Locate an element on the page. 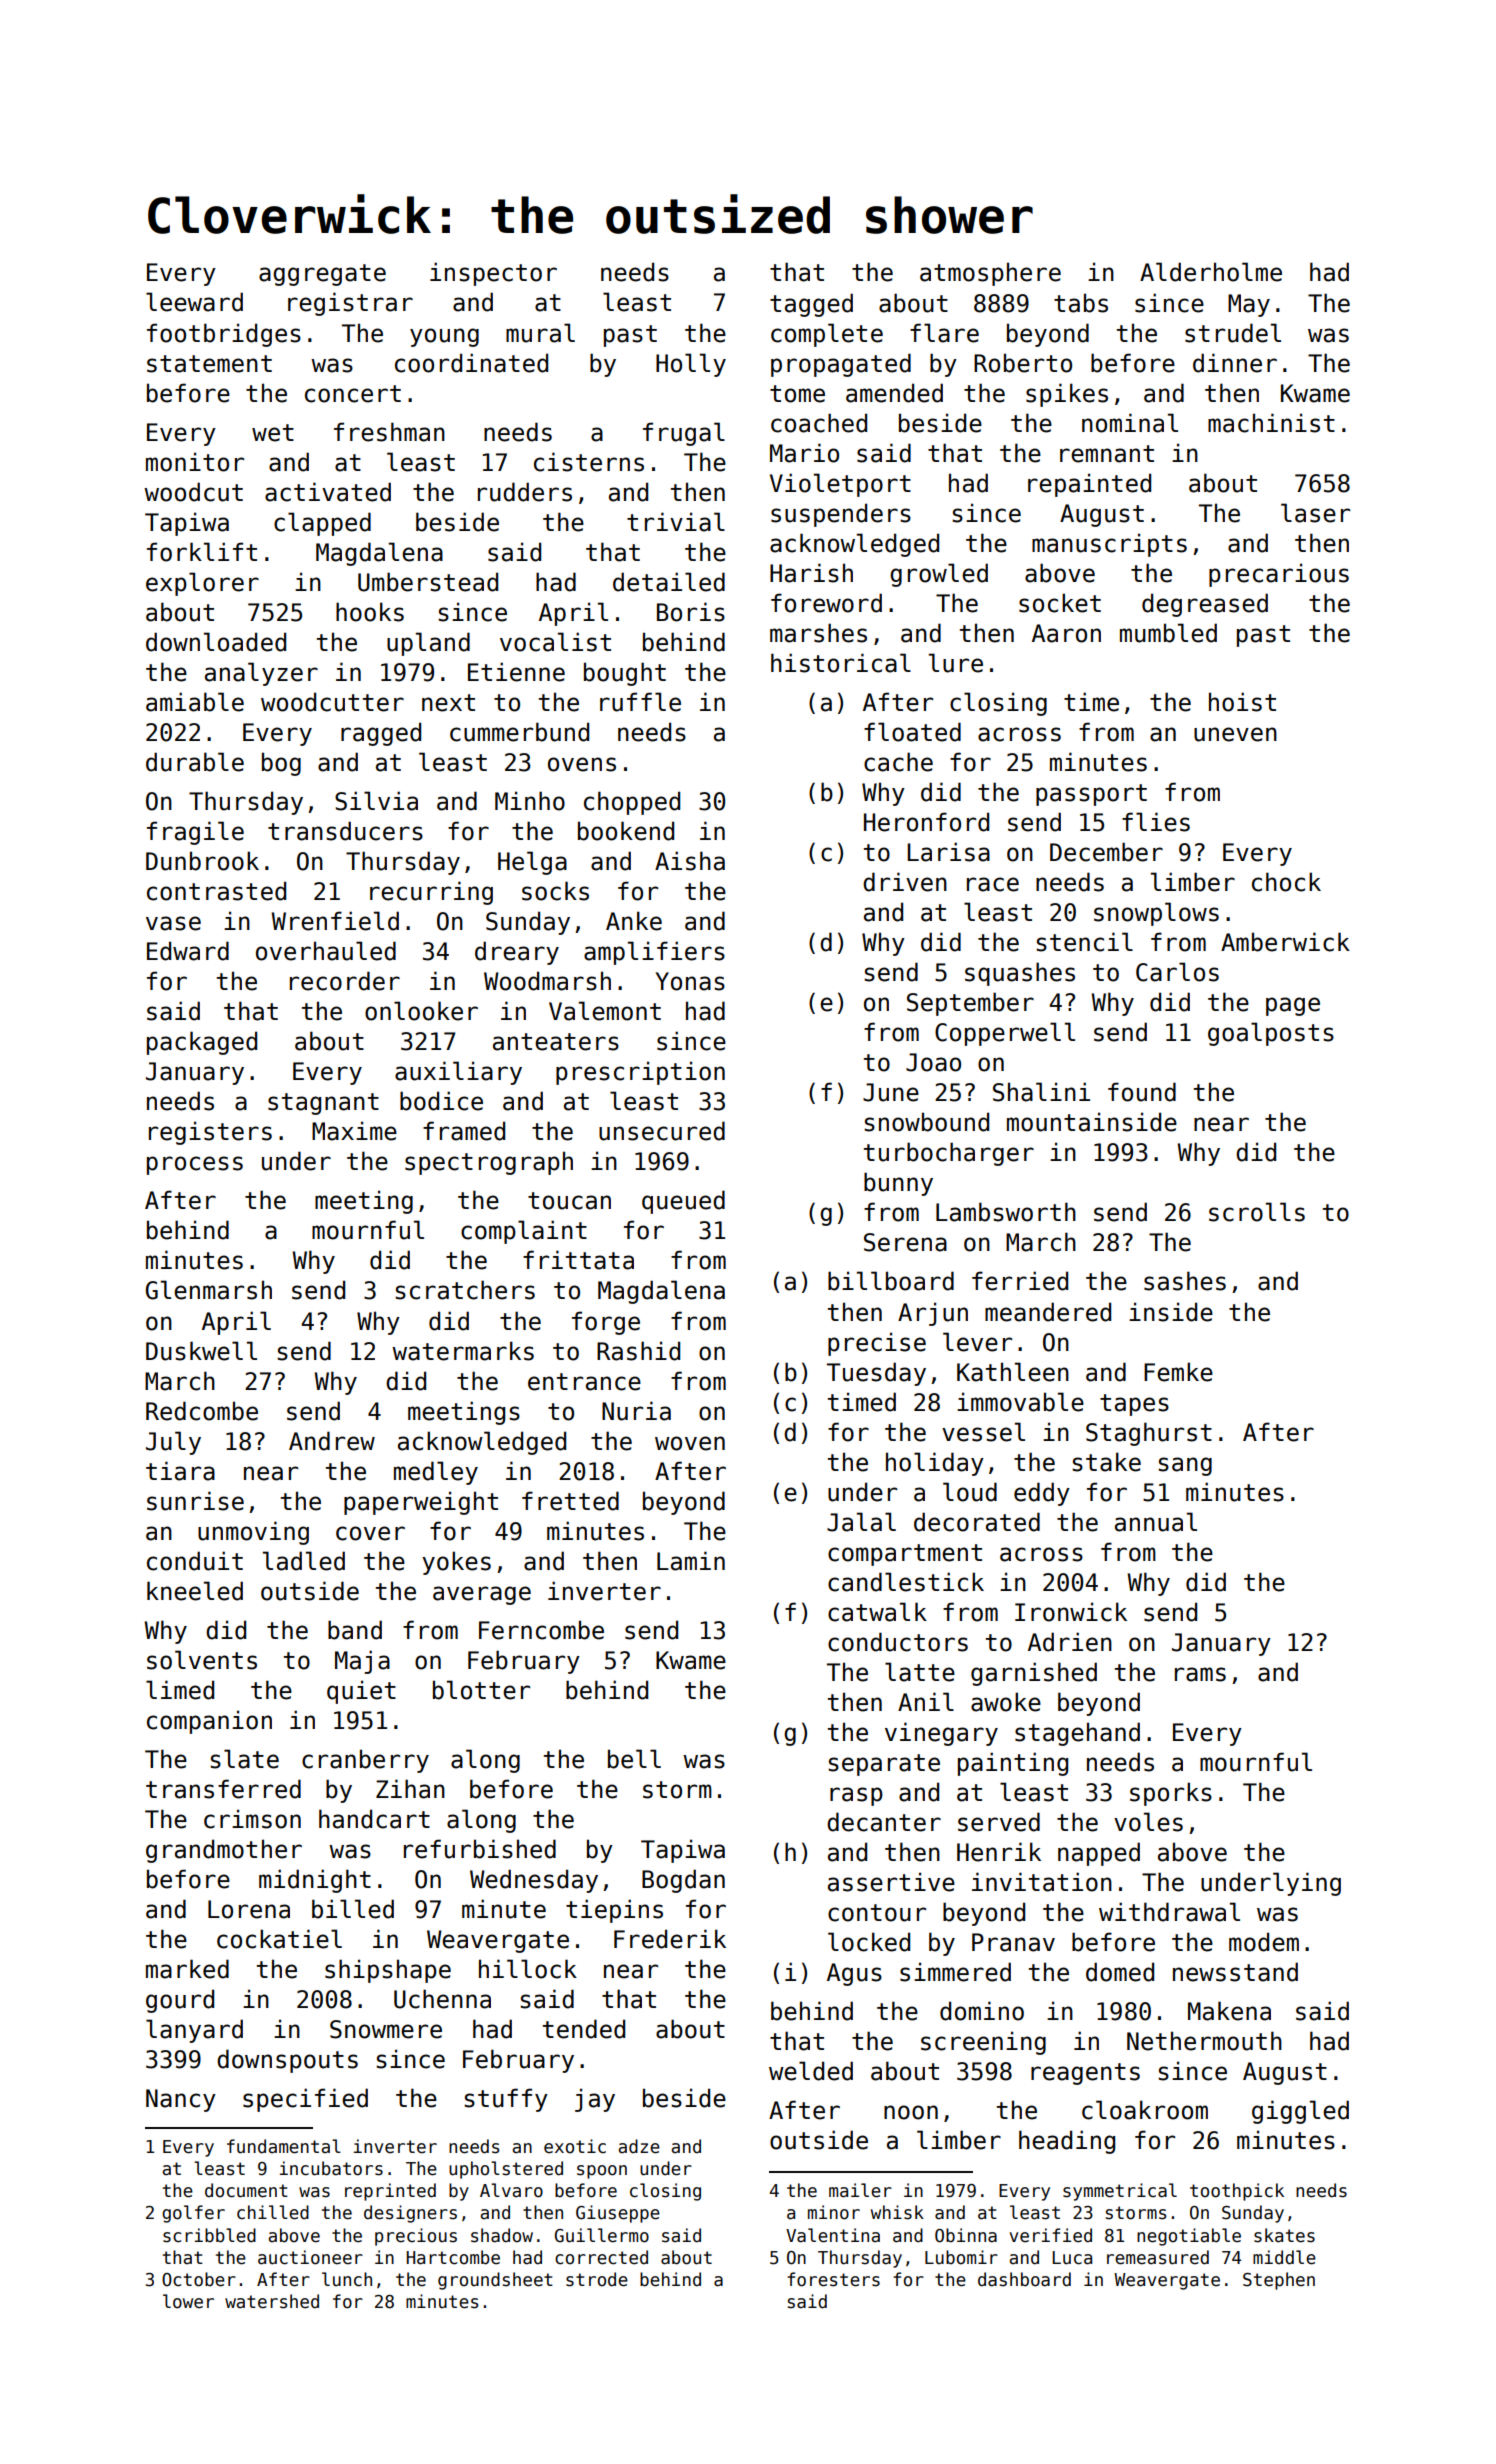 This page has width=1496, height=2464. stagnant is located at coordinates (323, 1104).
